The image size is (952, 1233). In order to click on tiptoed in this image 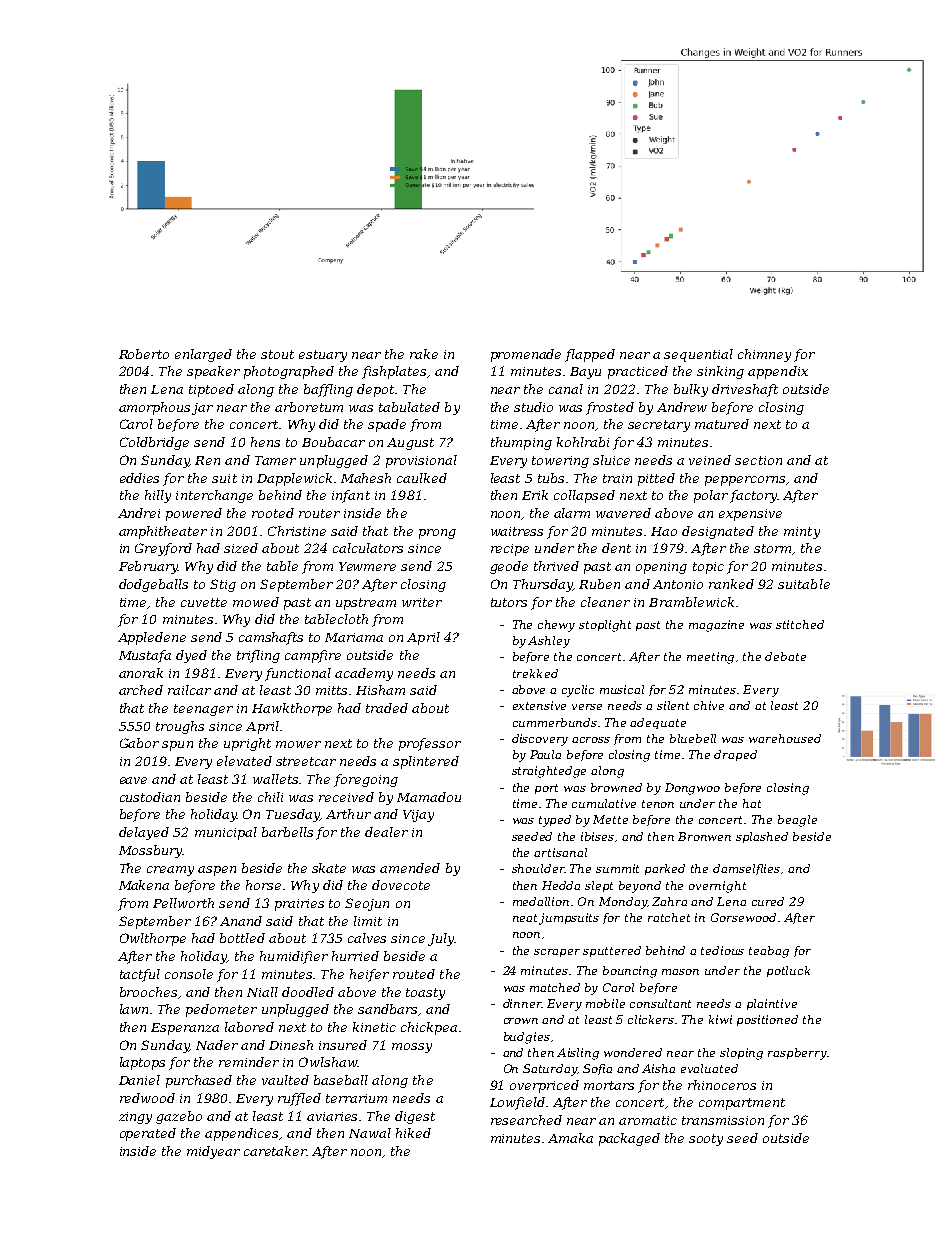, I will do `click(211, 390)`.
